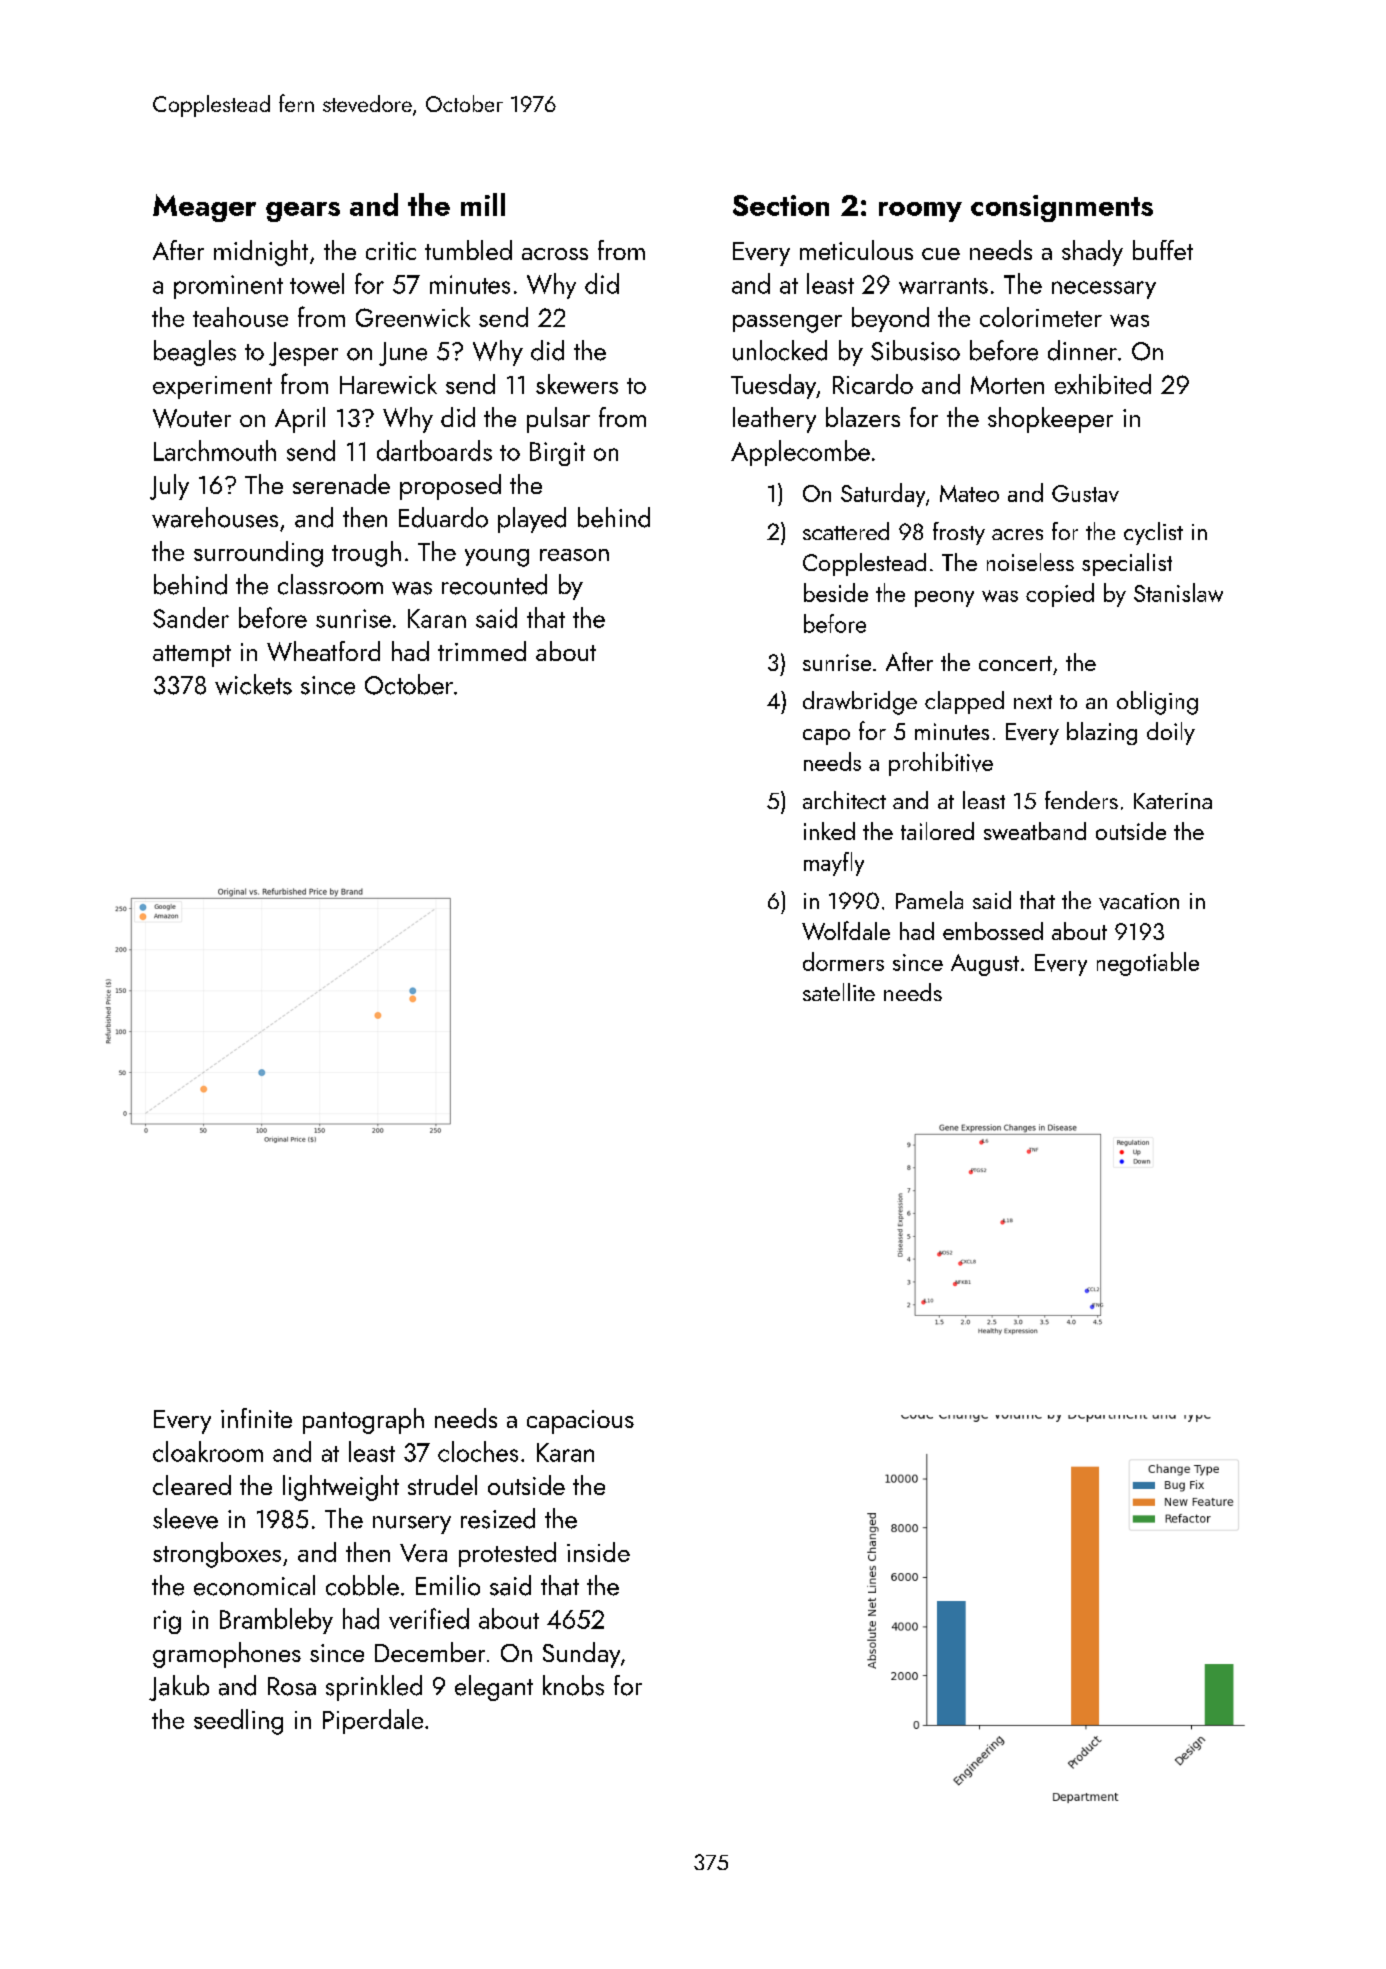 Image resolution: width=1386 pixels, height=1969 pixels. Describe the element at coordinates (228, 287) in the document. I see `prominent` at that location.
